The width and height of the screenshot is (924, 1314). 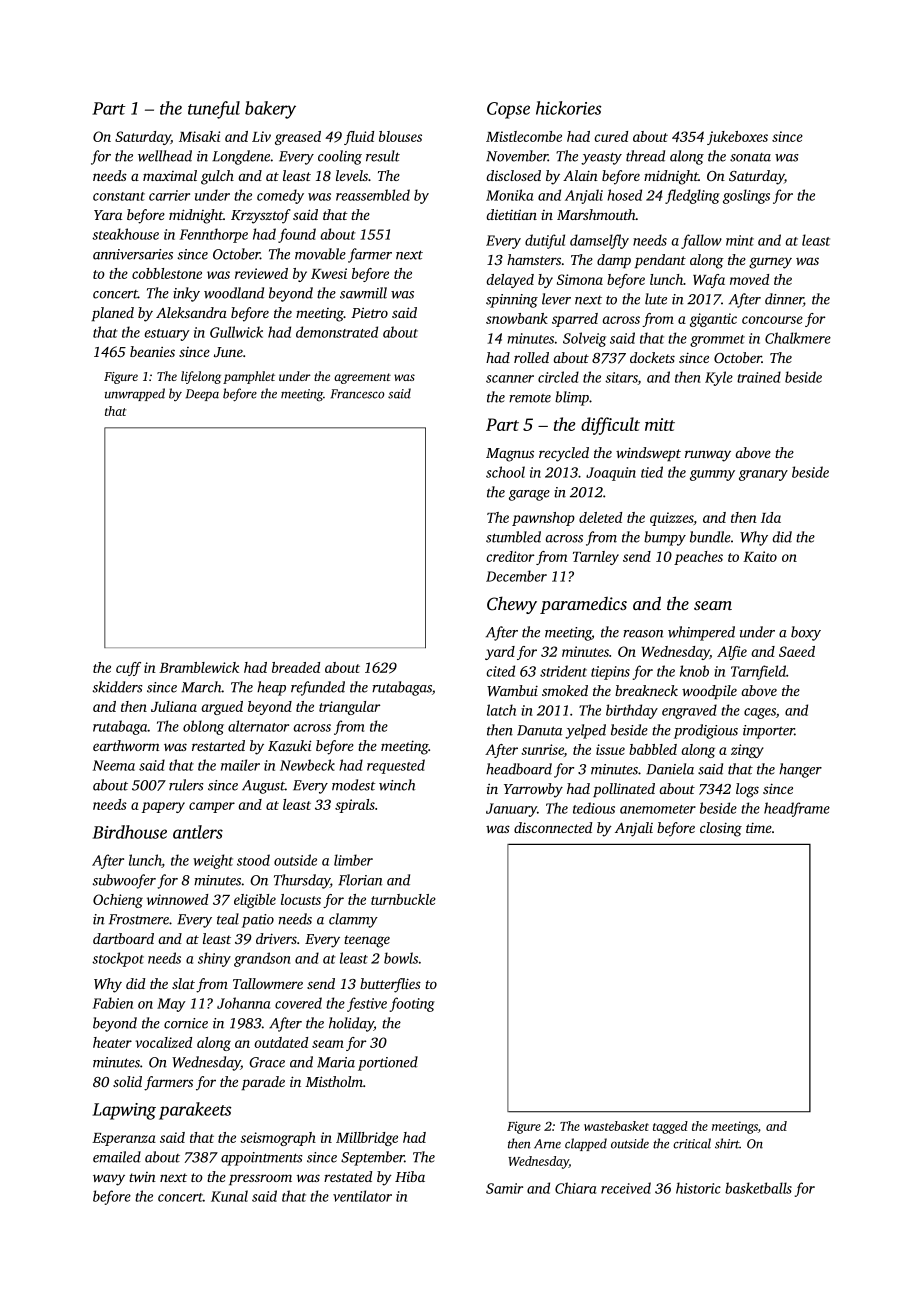 I want to click on fluid, so click(x=359, y=138).
